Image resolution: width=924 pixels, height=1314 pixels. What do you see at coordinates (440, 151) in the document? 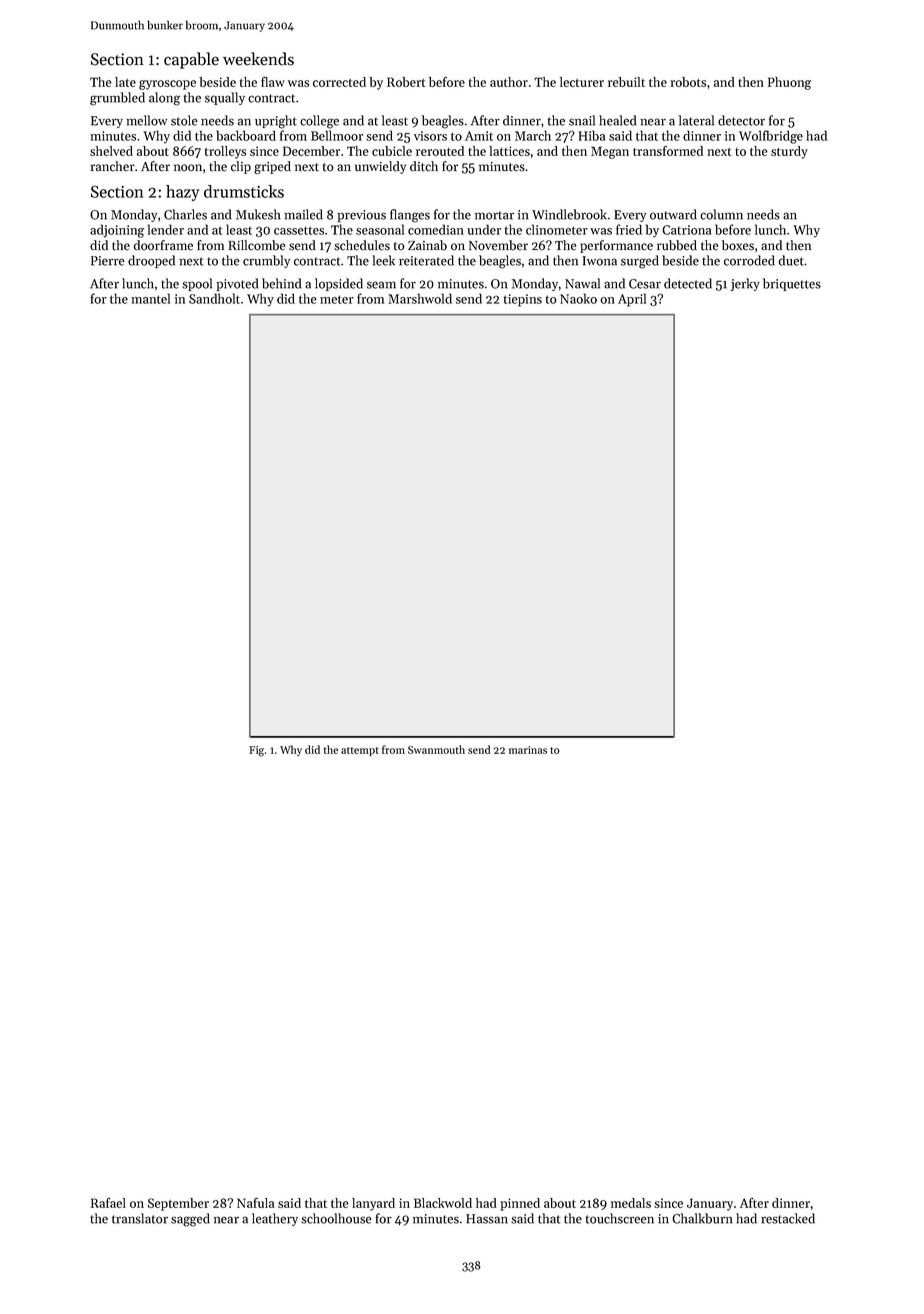
I see `rerouted` at bounding box center [440, 151].
